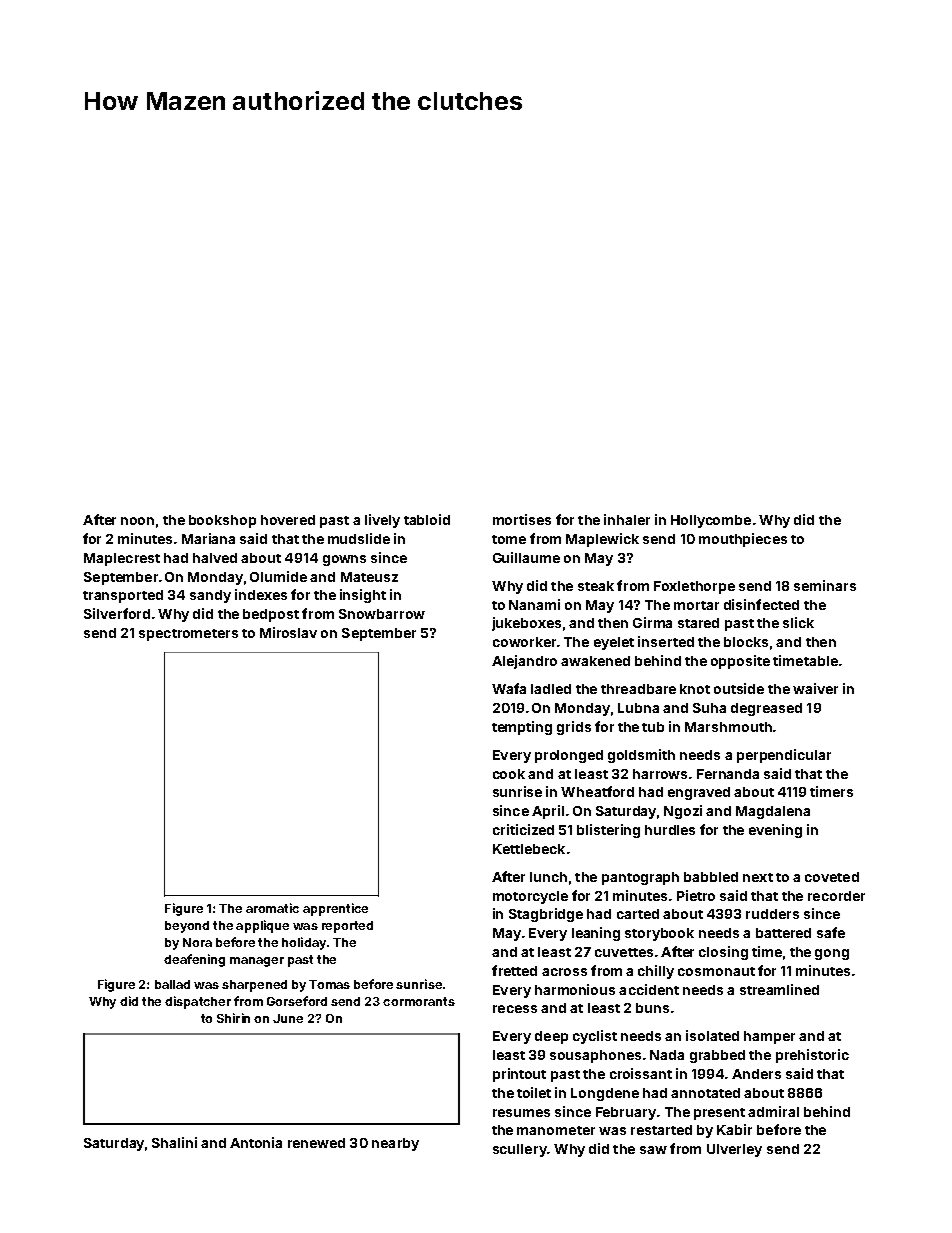 Image resolution: width=952 pixels, height=1233 pixels. Describe the element at coordinates (712, 1035) in the page. I see `isolated` at that location.
